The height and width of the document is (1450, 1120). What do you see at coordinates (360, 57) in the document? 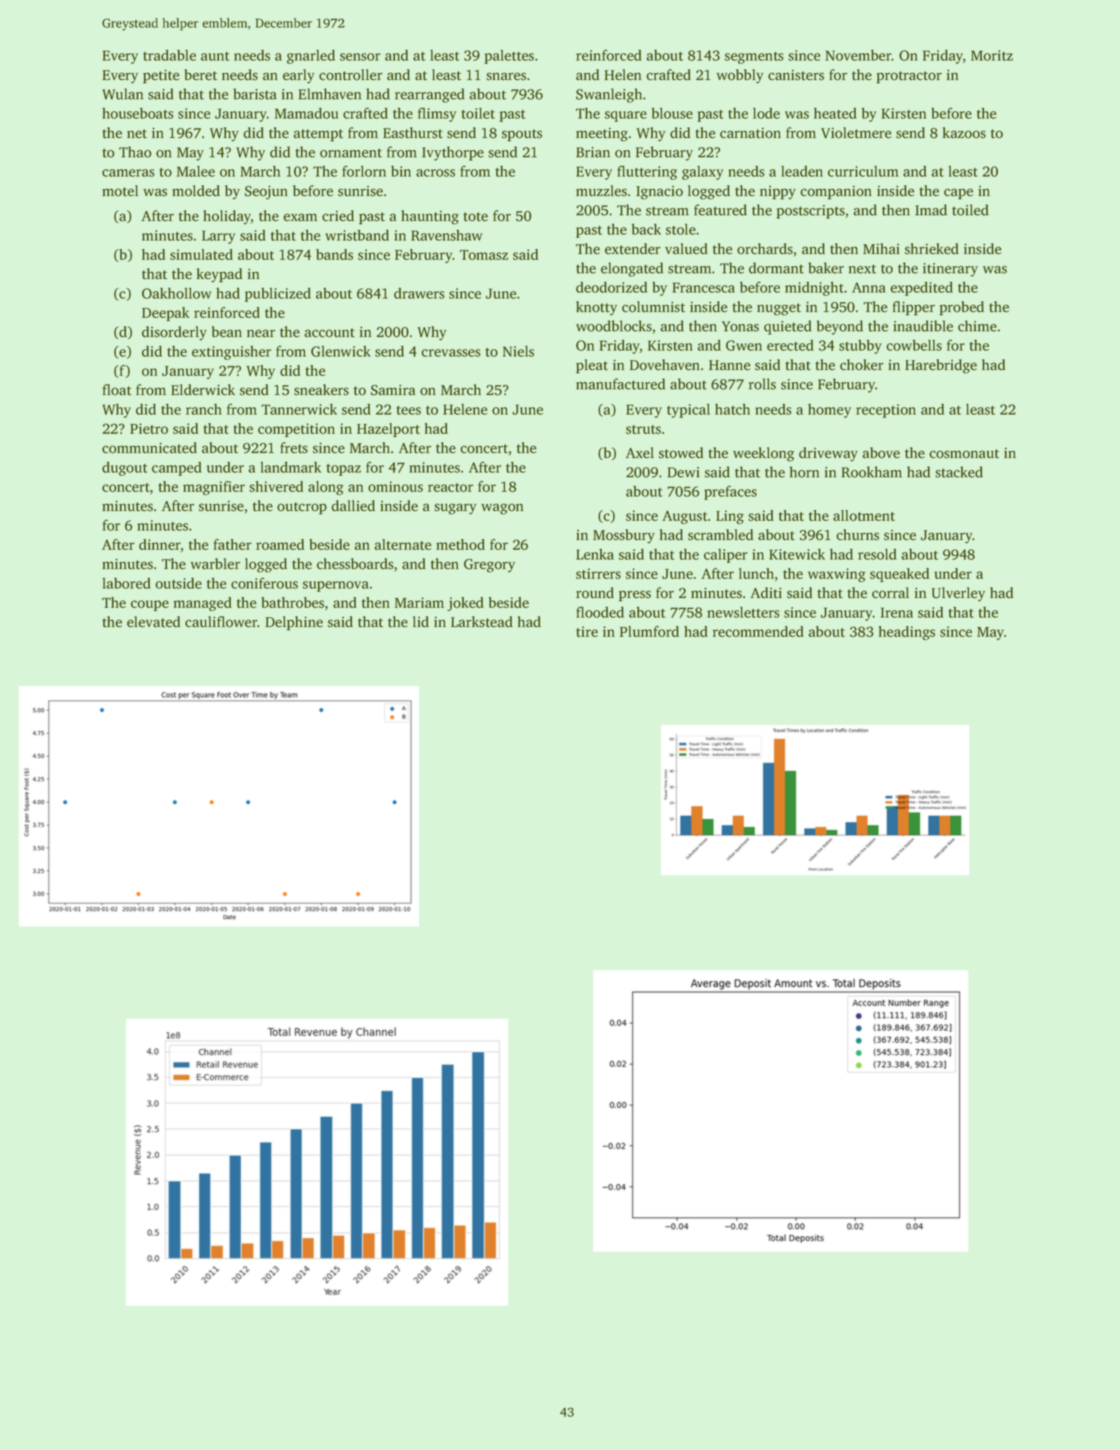
I see `sensor` at bounding box center [360, 57].
